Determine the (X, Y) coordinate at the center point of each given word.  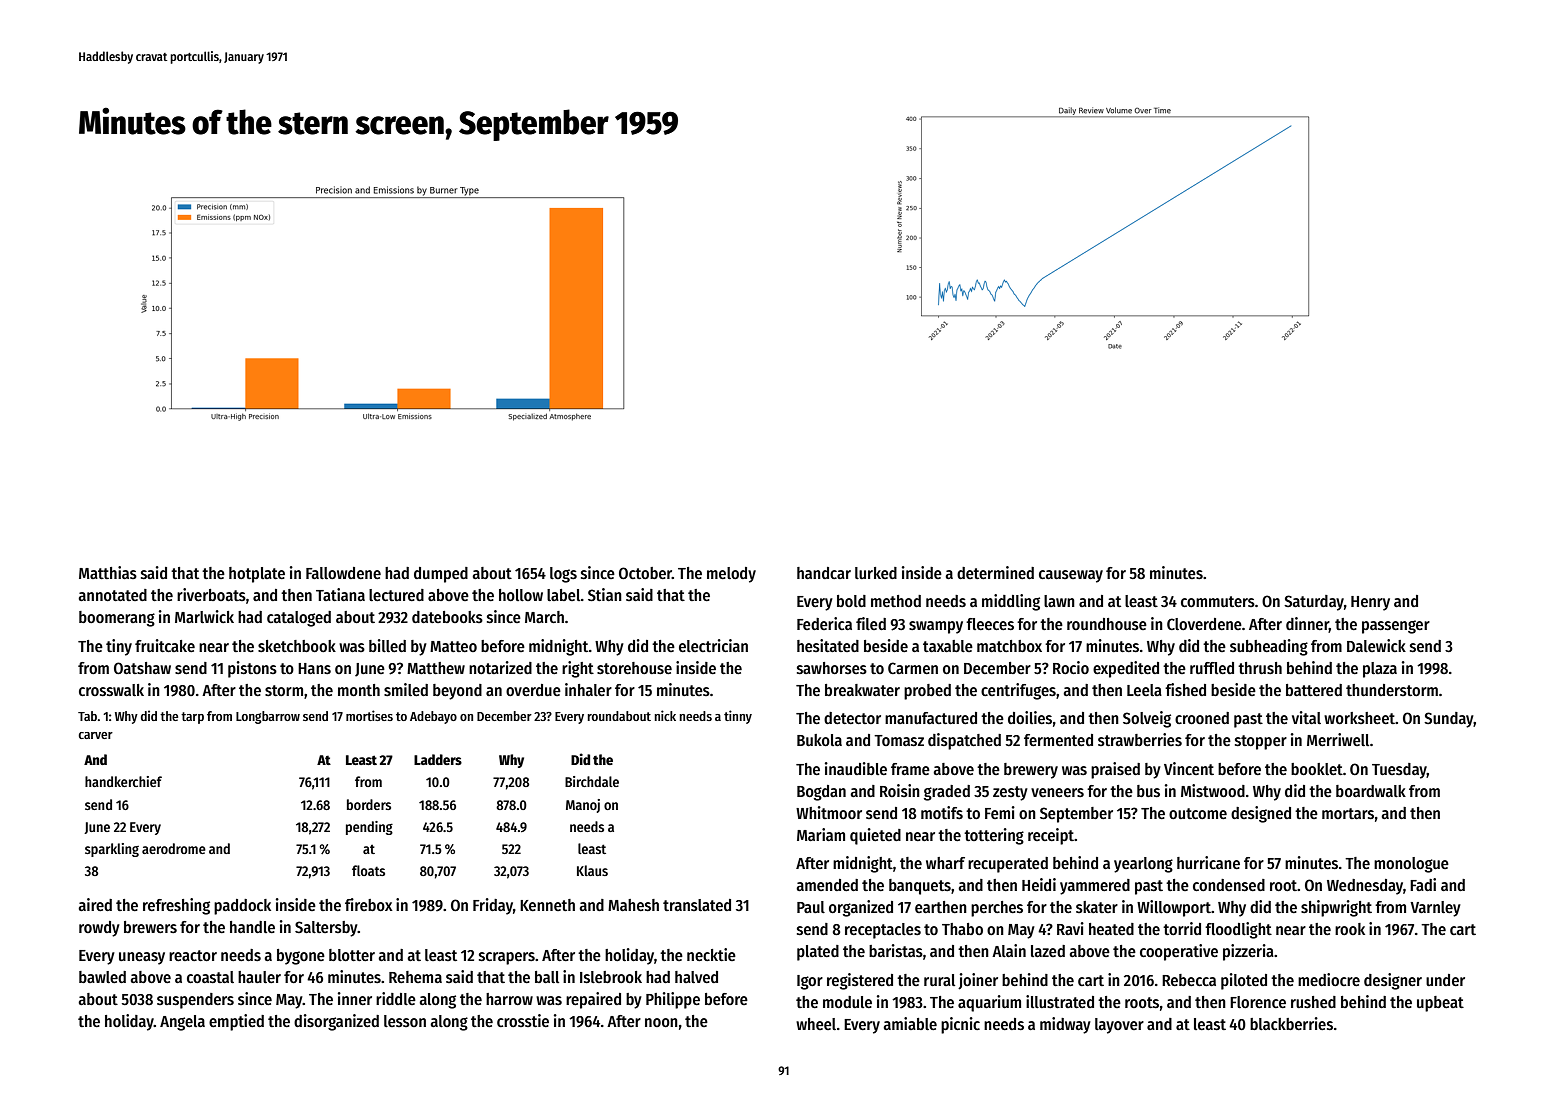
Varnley (1435, 909)
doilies (1030, 718)
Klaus (592, 870)
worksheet (1359, 718)
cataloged (299, 619)
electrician (713, 645)
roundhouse (1107, 624)
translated (697, 905)
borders (369, 804)
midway (1065, 1025)
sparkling (112, 850)
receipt (1051, 836)
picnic (960, 1025)
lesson (405, 1021)
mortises (369, 715)
